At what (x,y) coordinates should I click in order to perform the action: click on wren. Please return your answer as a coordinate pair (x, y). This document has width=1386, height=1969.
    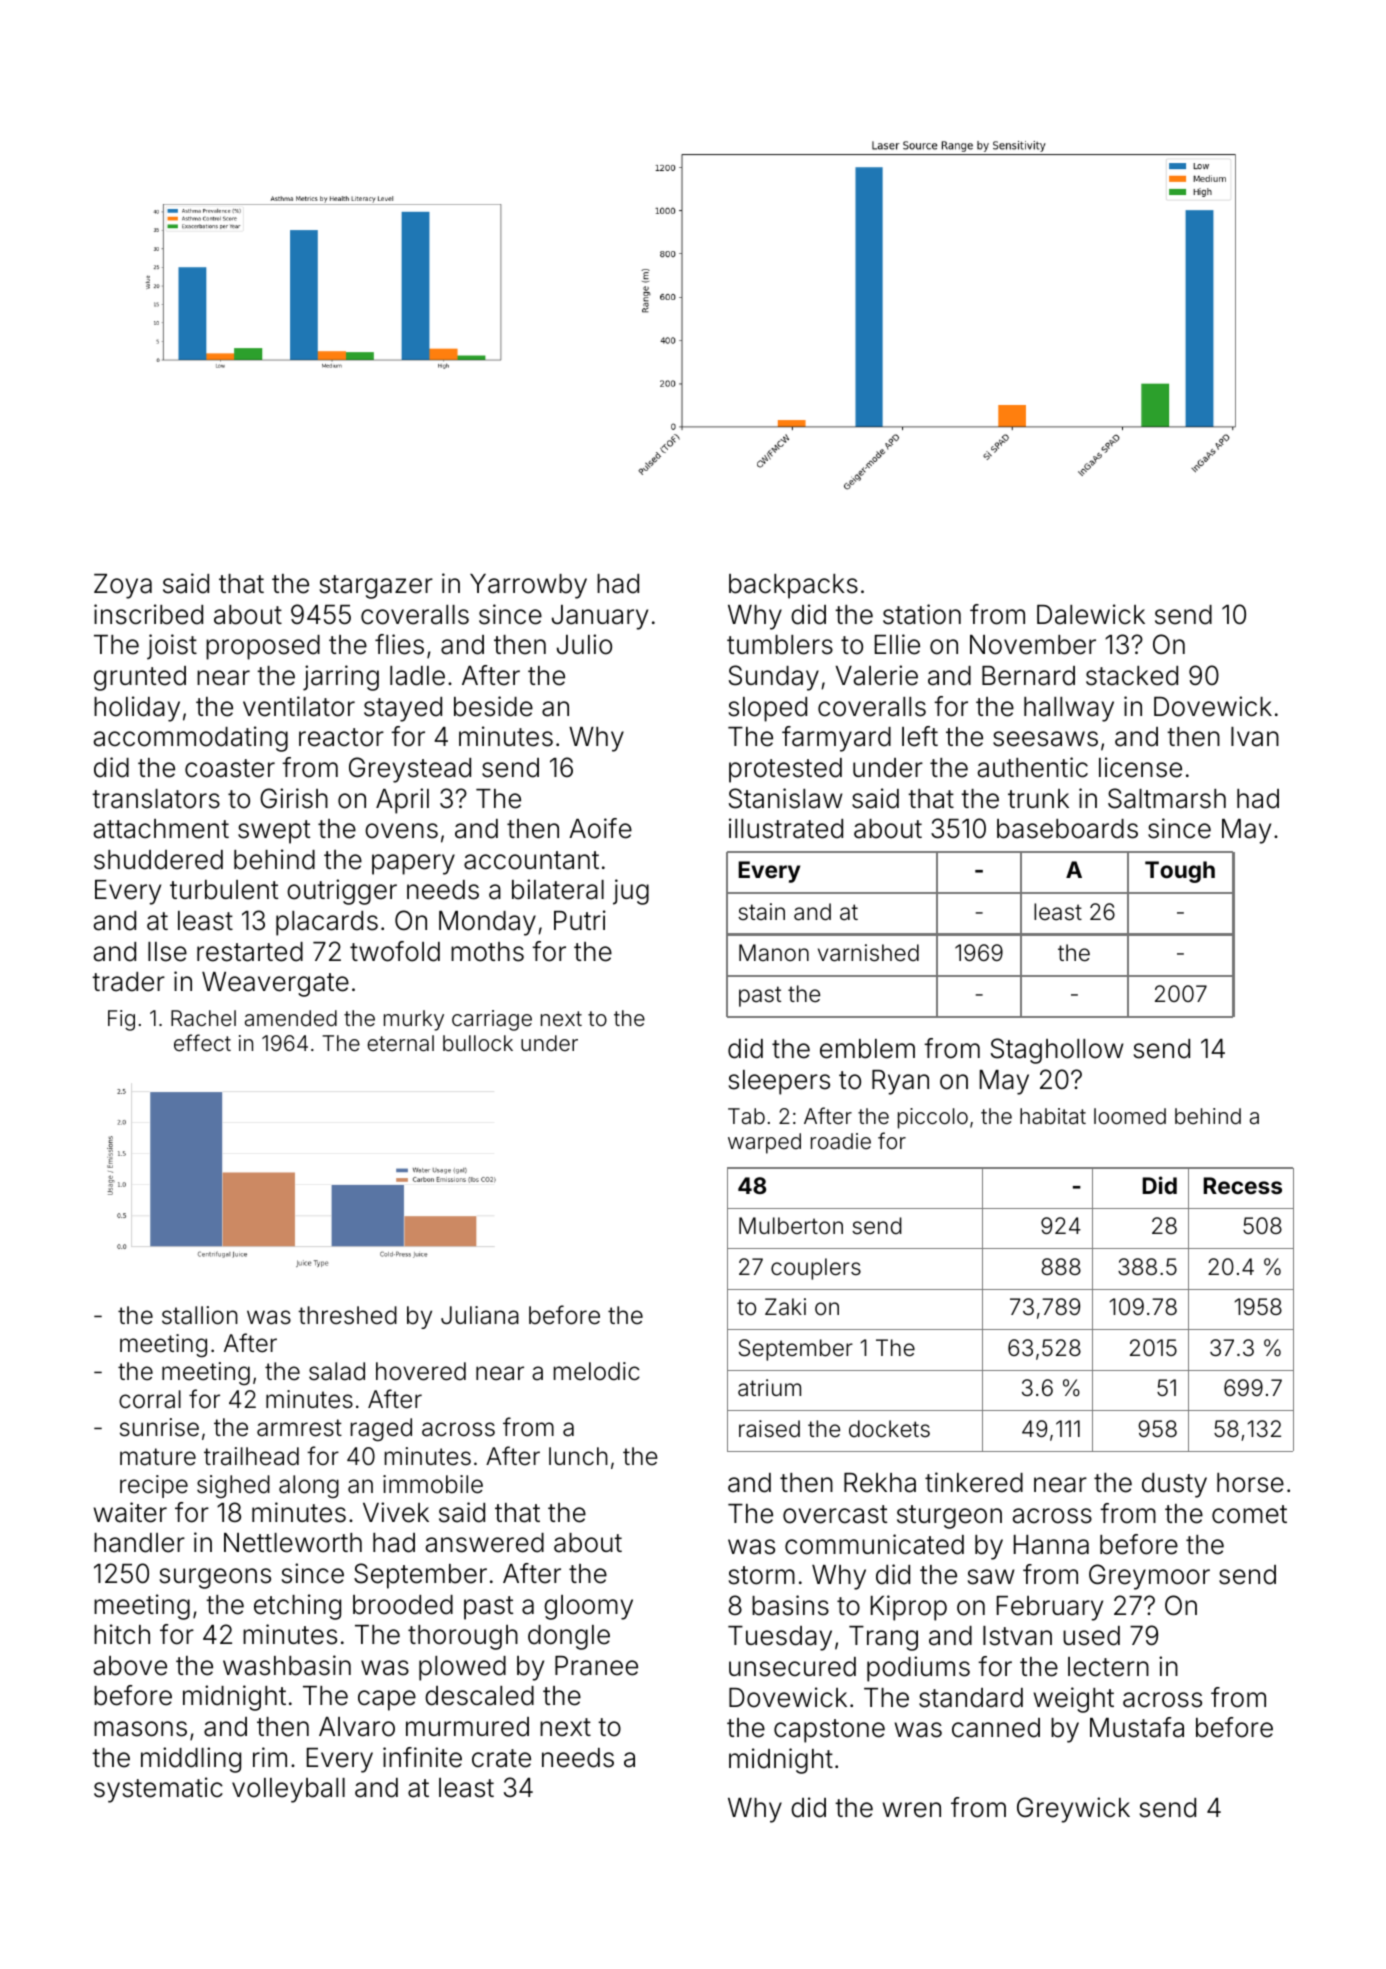
    Looking at the image, I should click on (912, 1810).
